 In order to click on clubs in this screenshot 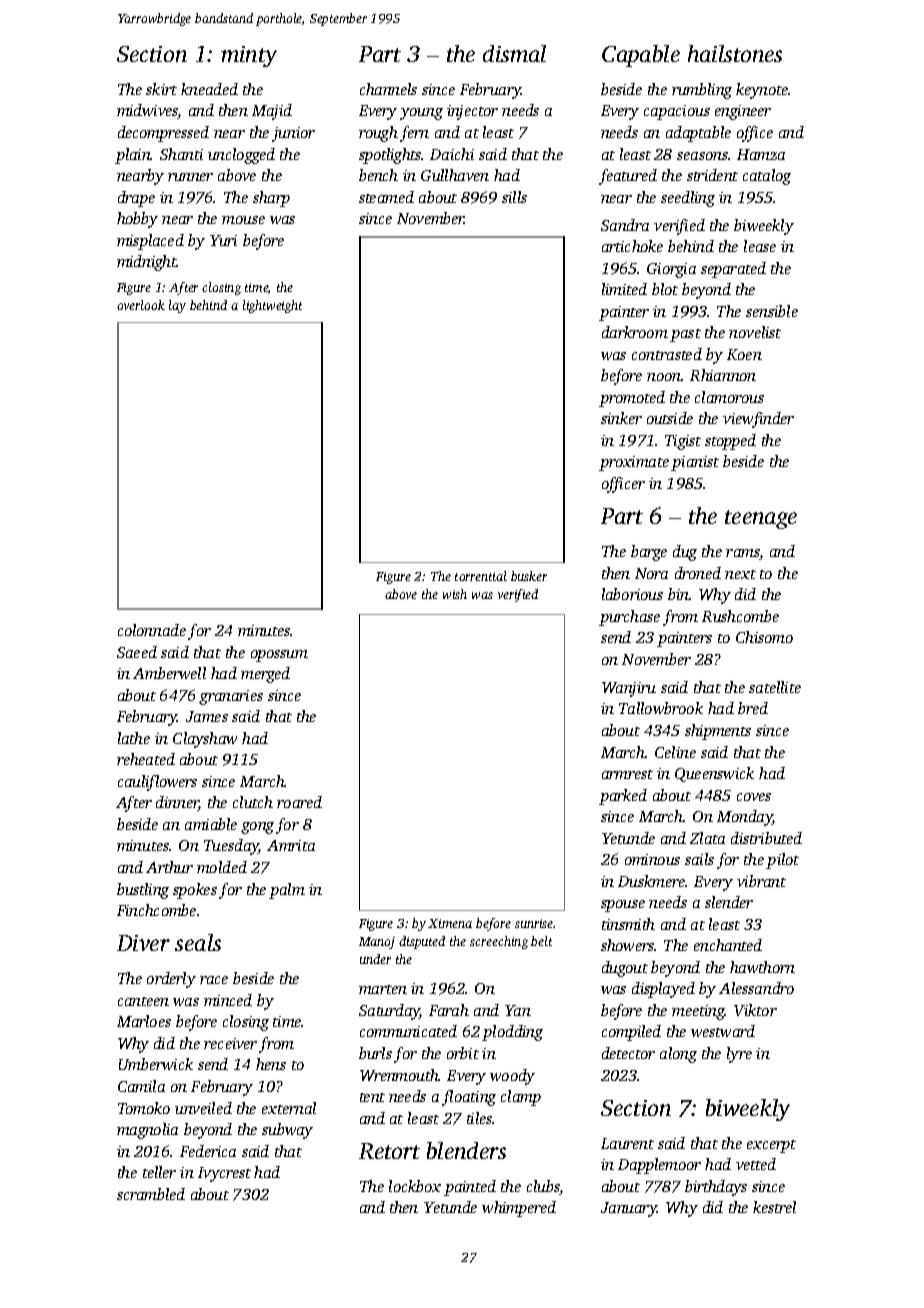, I will do `click(543, 1186)`.
